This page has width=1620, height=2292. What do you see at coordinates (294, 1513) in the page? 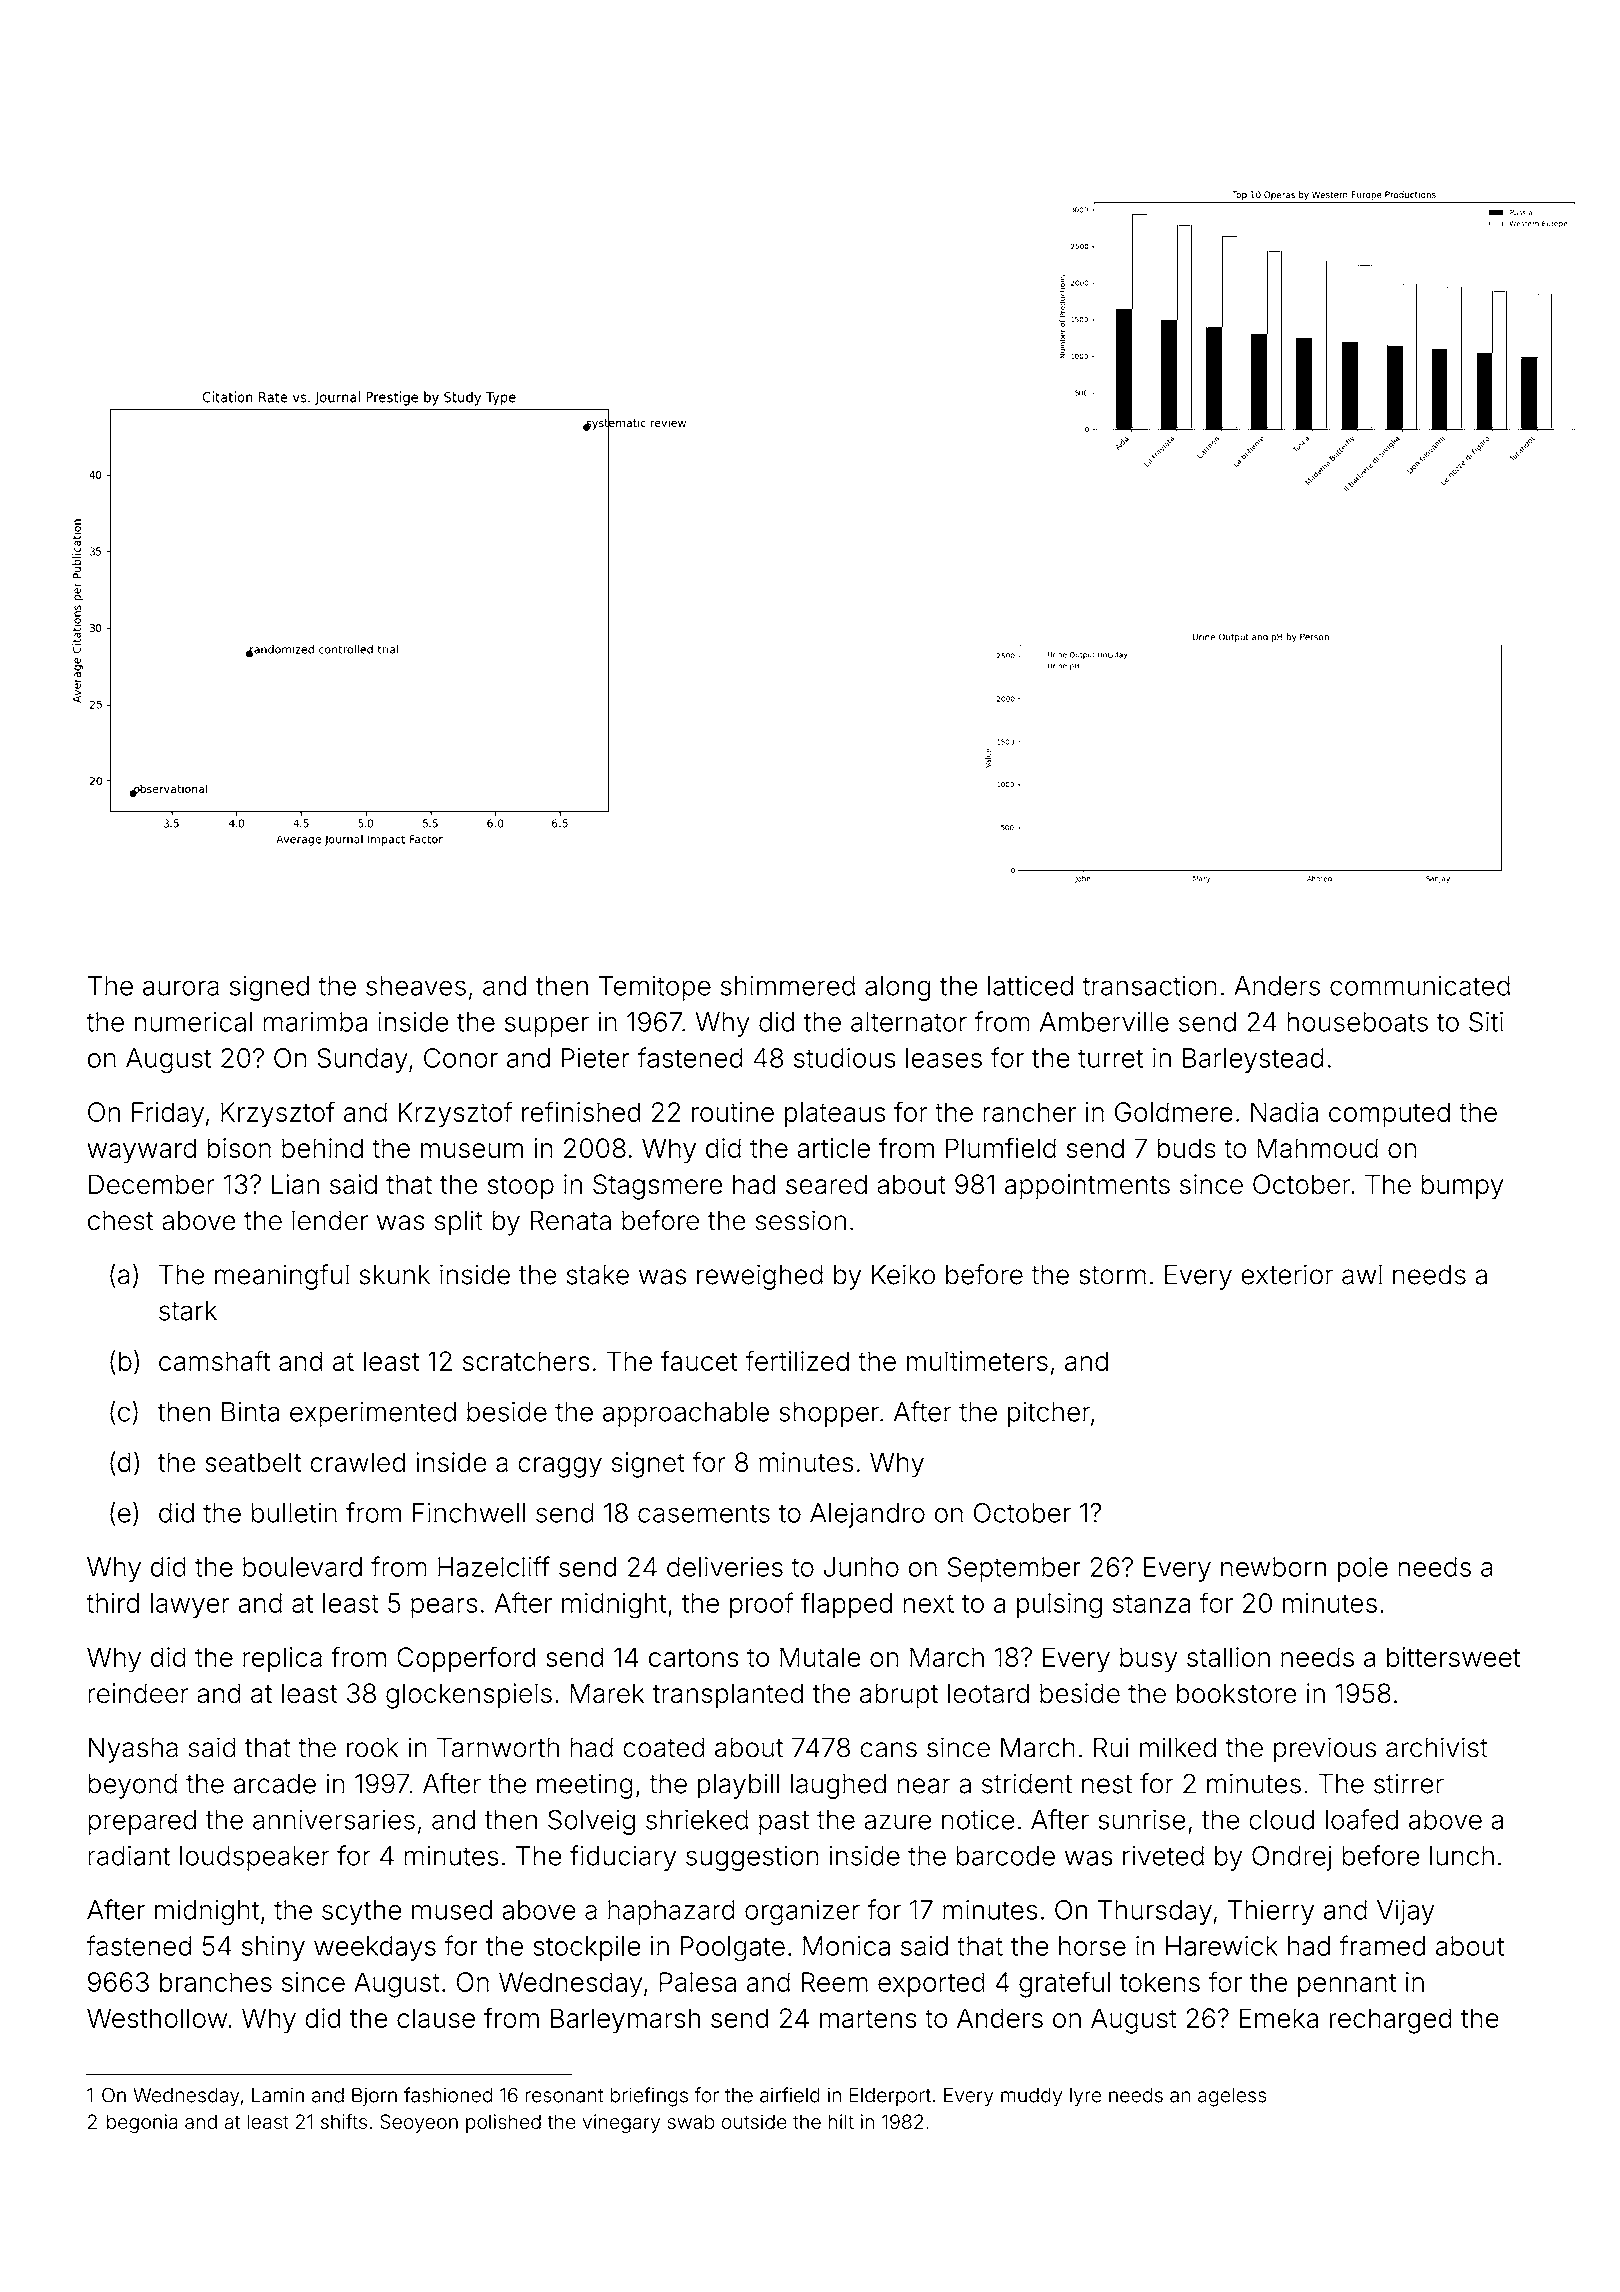
I see `bulletin` at bounding box center [294, 1513].
